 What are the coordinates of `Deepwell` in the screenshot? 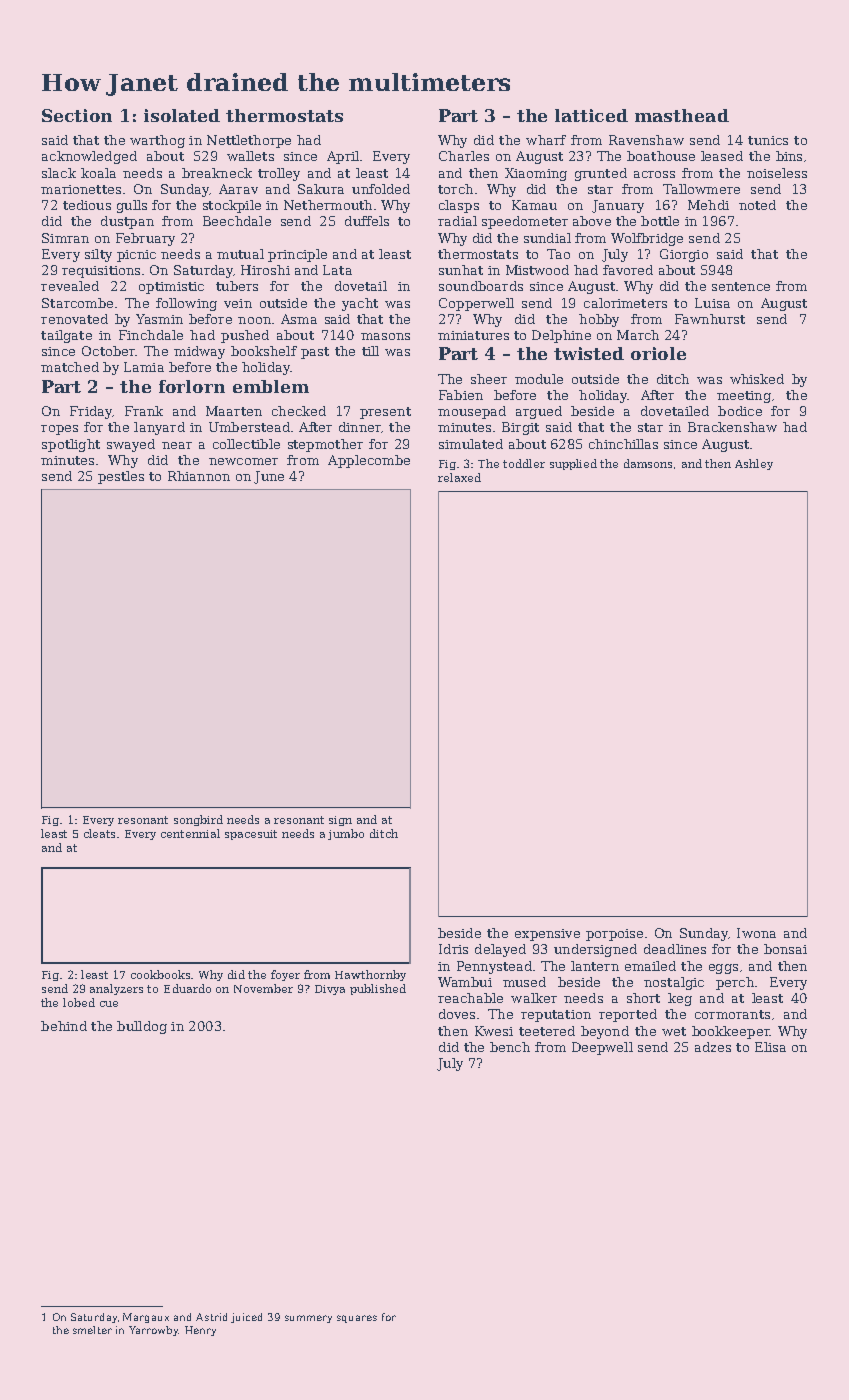 It's located at (602, 1048).
